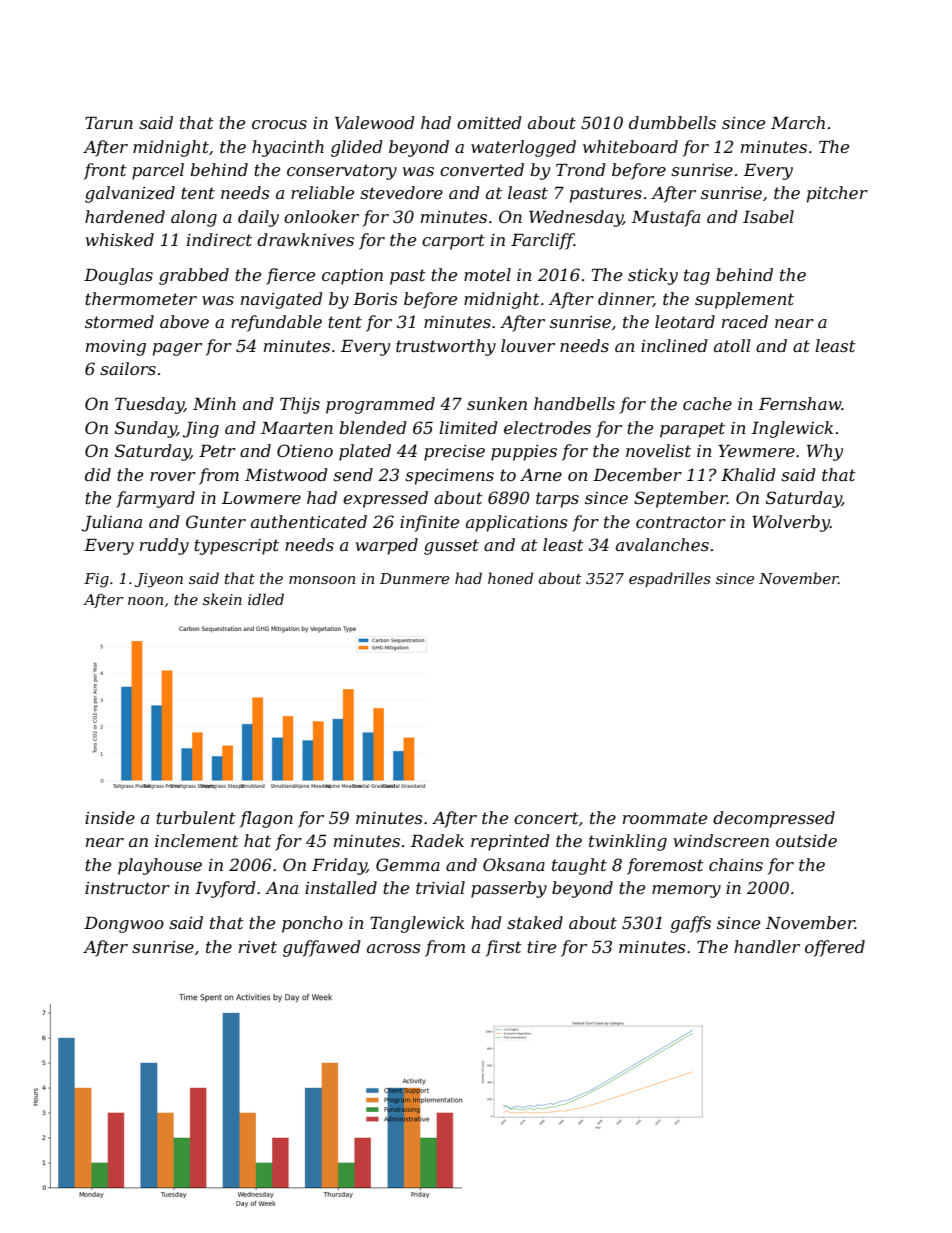 Image resolution: width=952 pixels, height=1233 pixels. Describe the element at coordinates (774, 819) in the screenshot. I see `decompressed` at that location.
